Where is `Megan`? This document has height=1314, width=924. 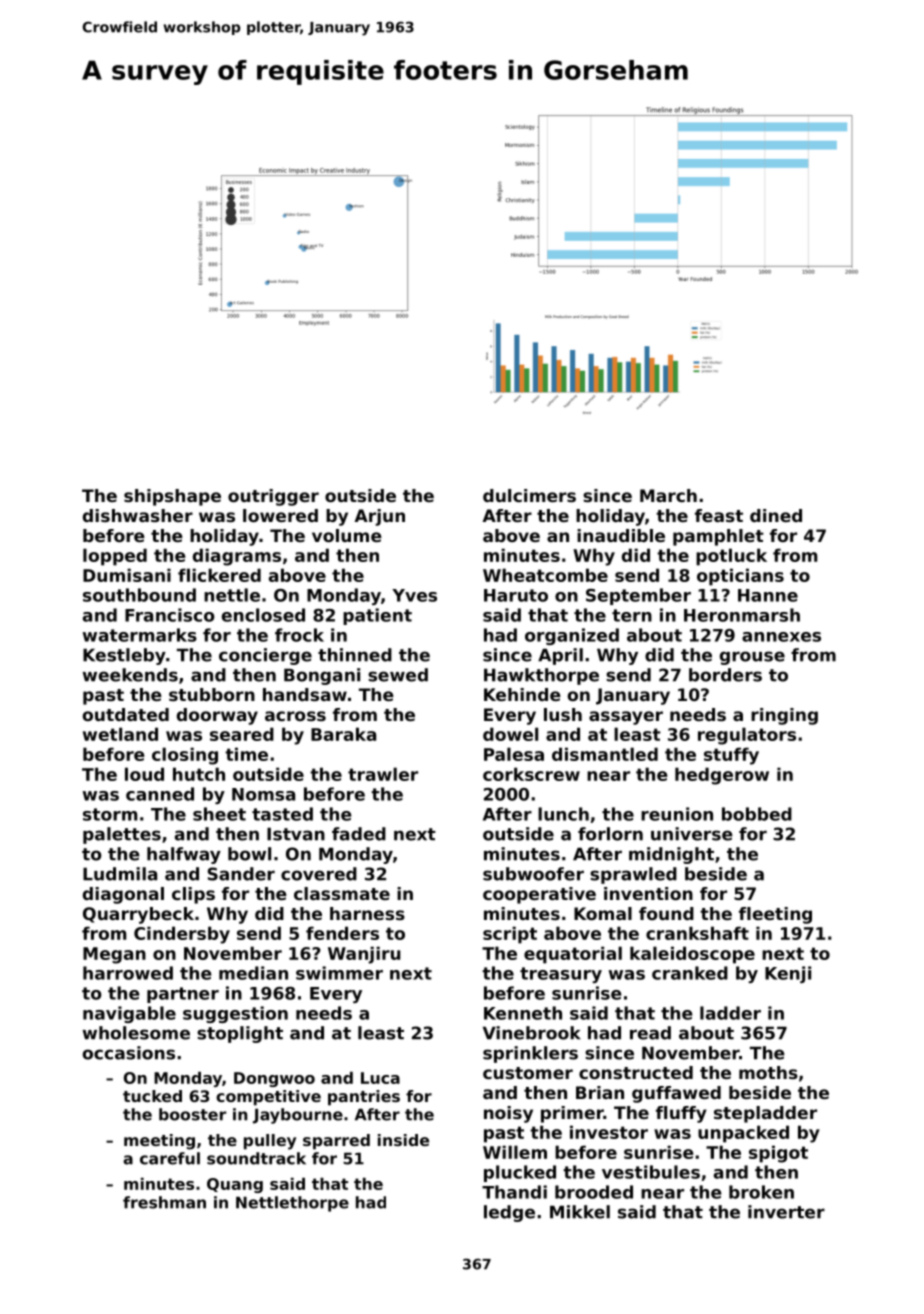 Megan is located at coordinates (114, 955).
